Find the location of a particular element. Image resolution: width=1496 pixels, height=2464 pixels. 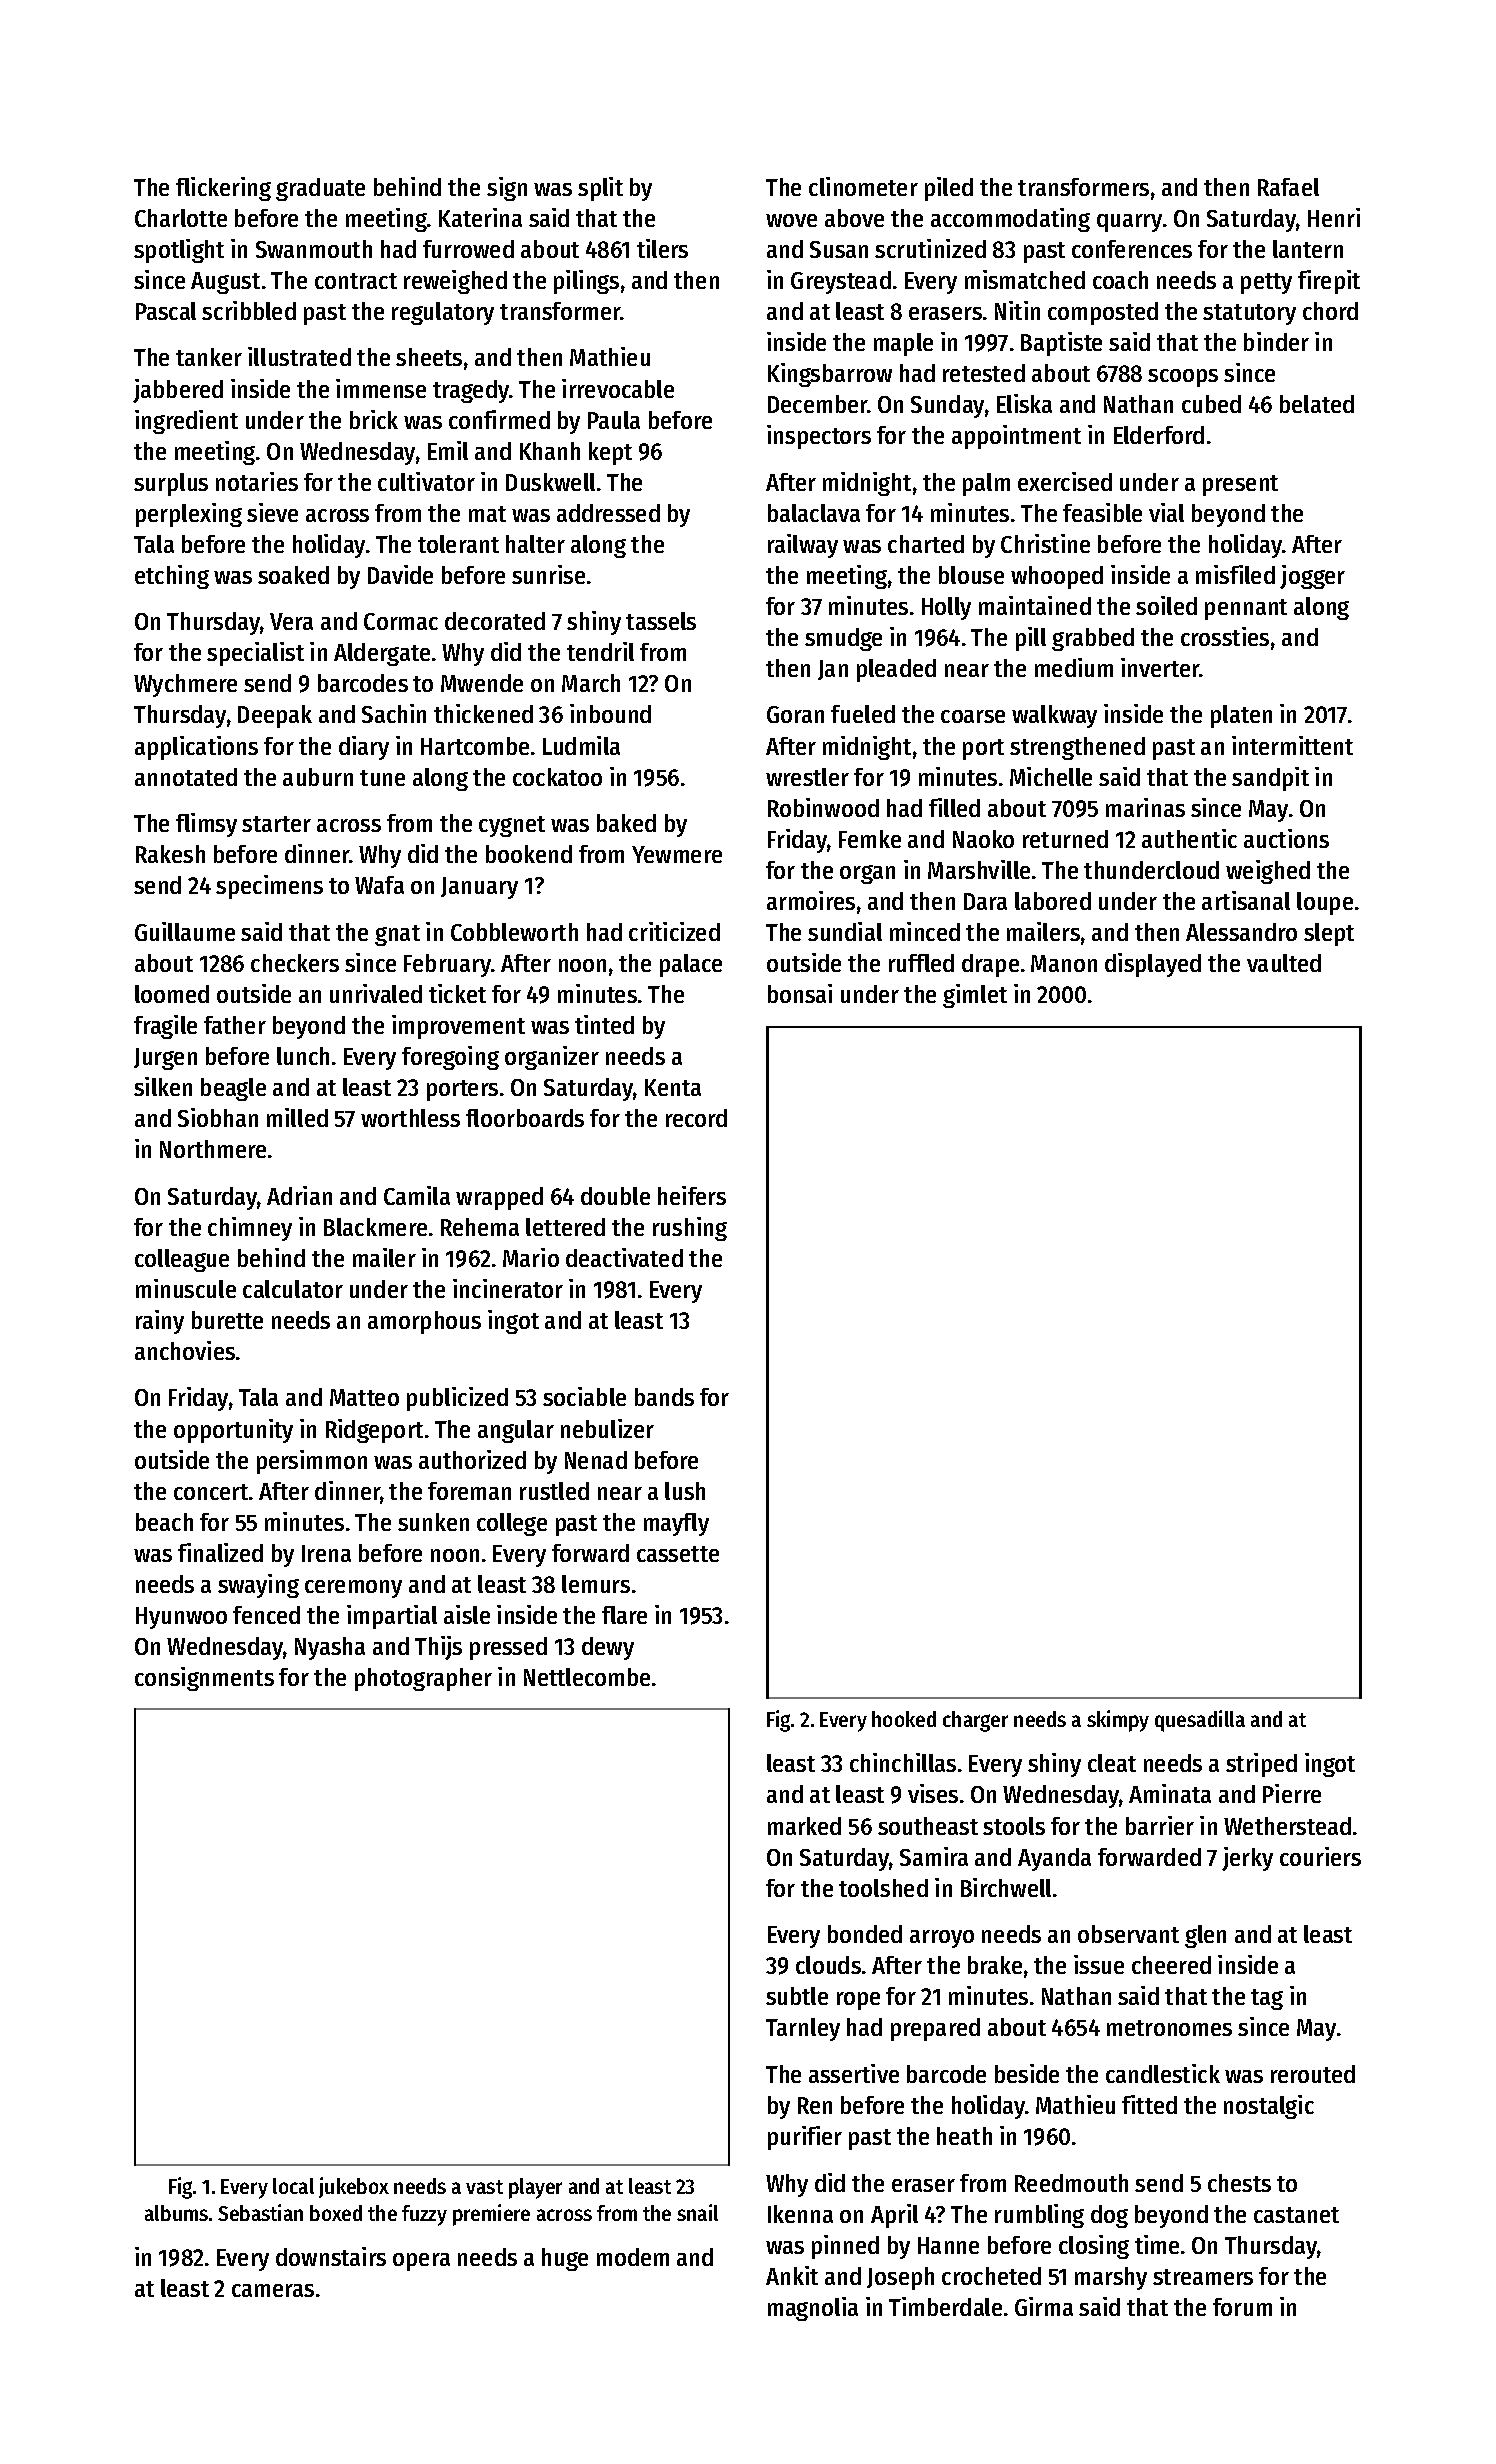

Hyunwoo is located at coordinates (181, 1618).
